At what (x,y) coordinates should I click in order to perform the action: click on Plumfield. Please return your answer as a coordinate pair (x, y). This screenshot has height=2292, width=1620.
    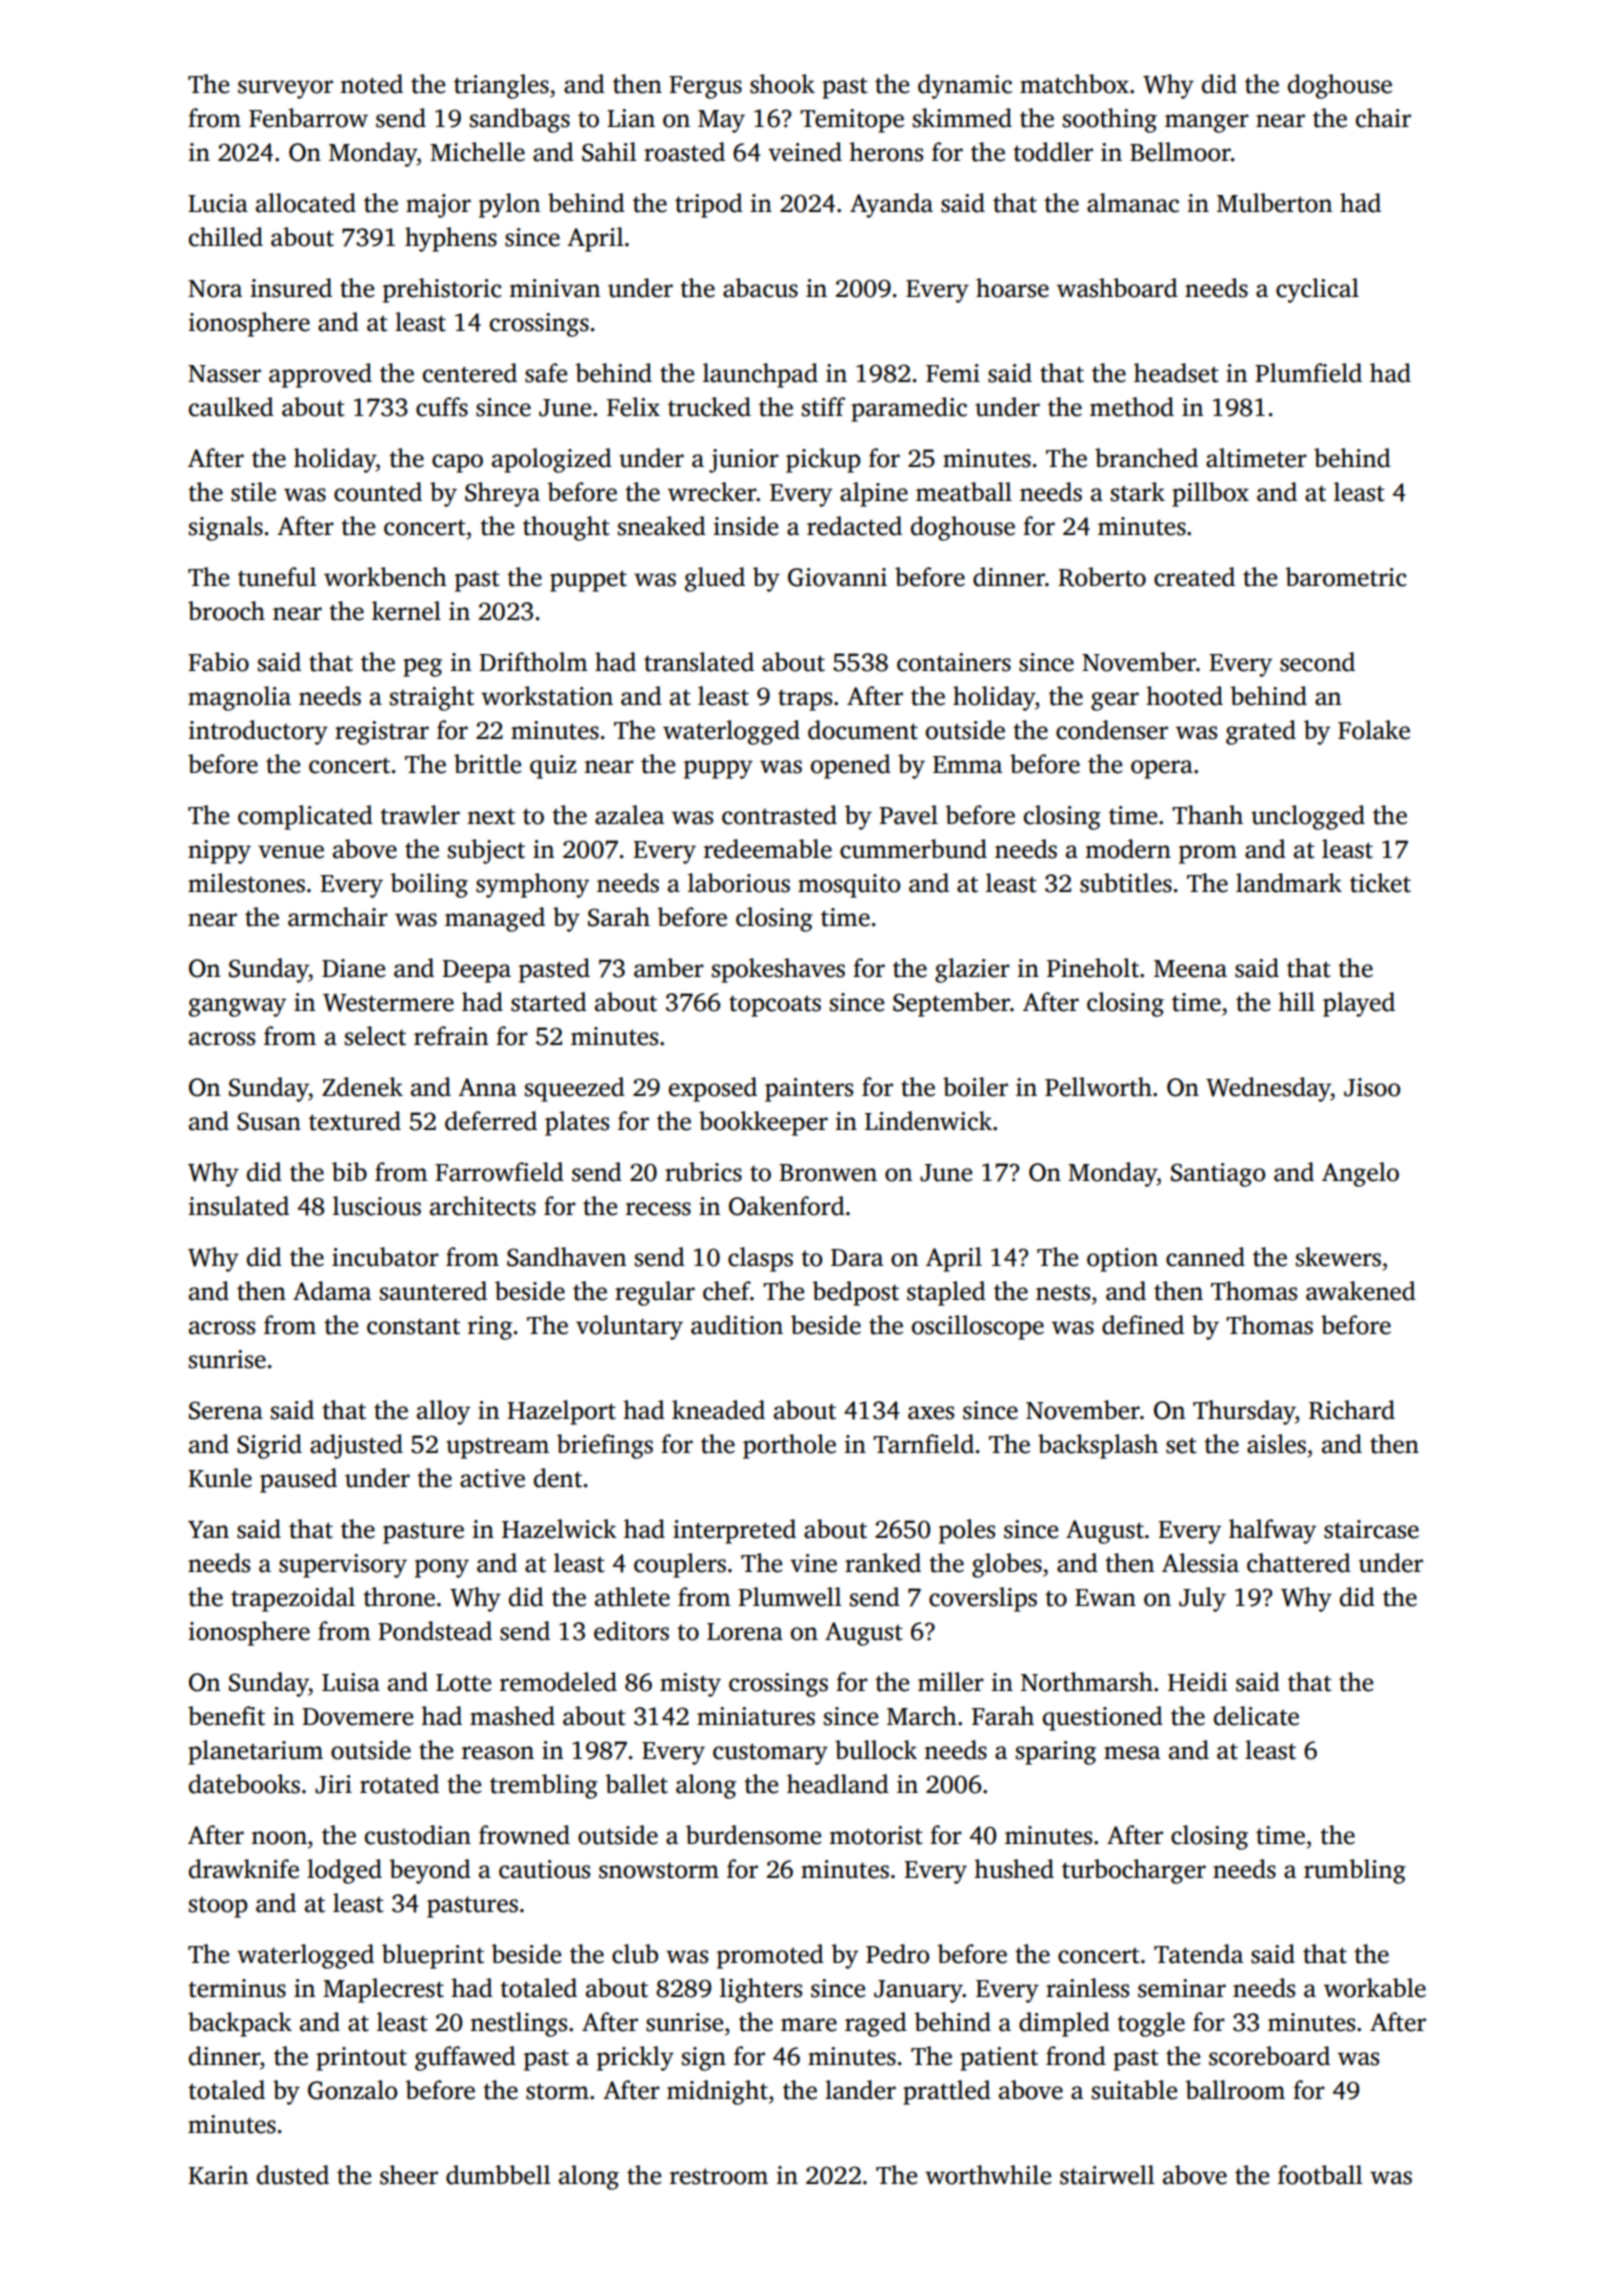
    Looking at the image, I should click on (1308, 373).
